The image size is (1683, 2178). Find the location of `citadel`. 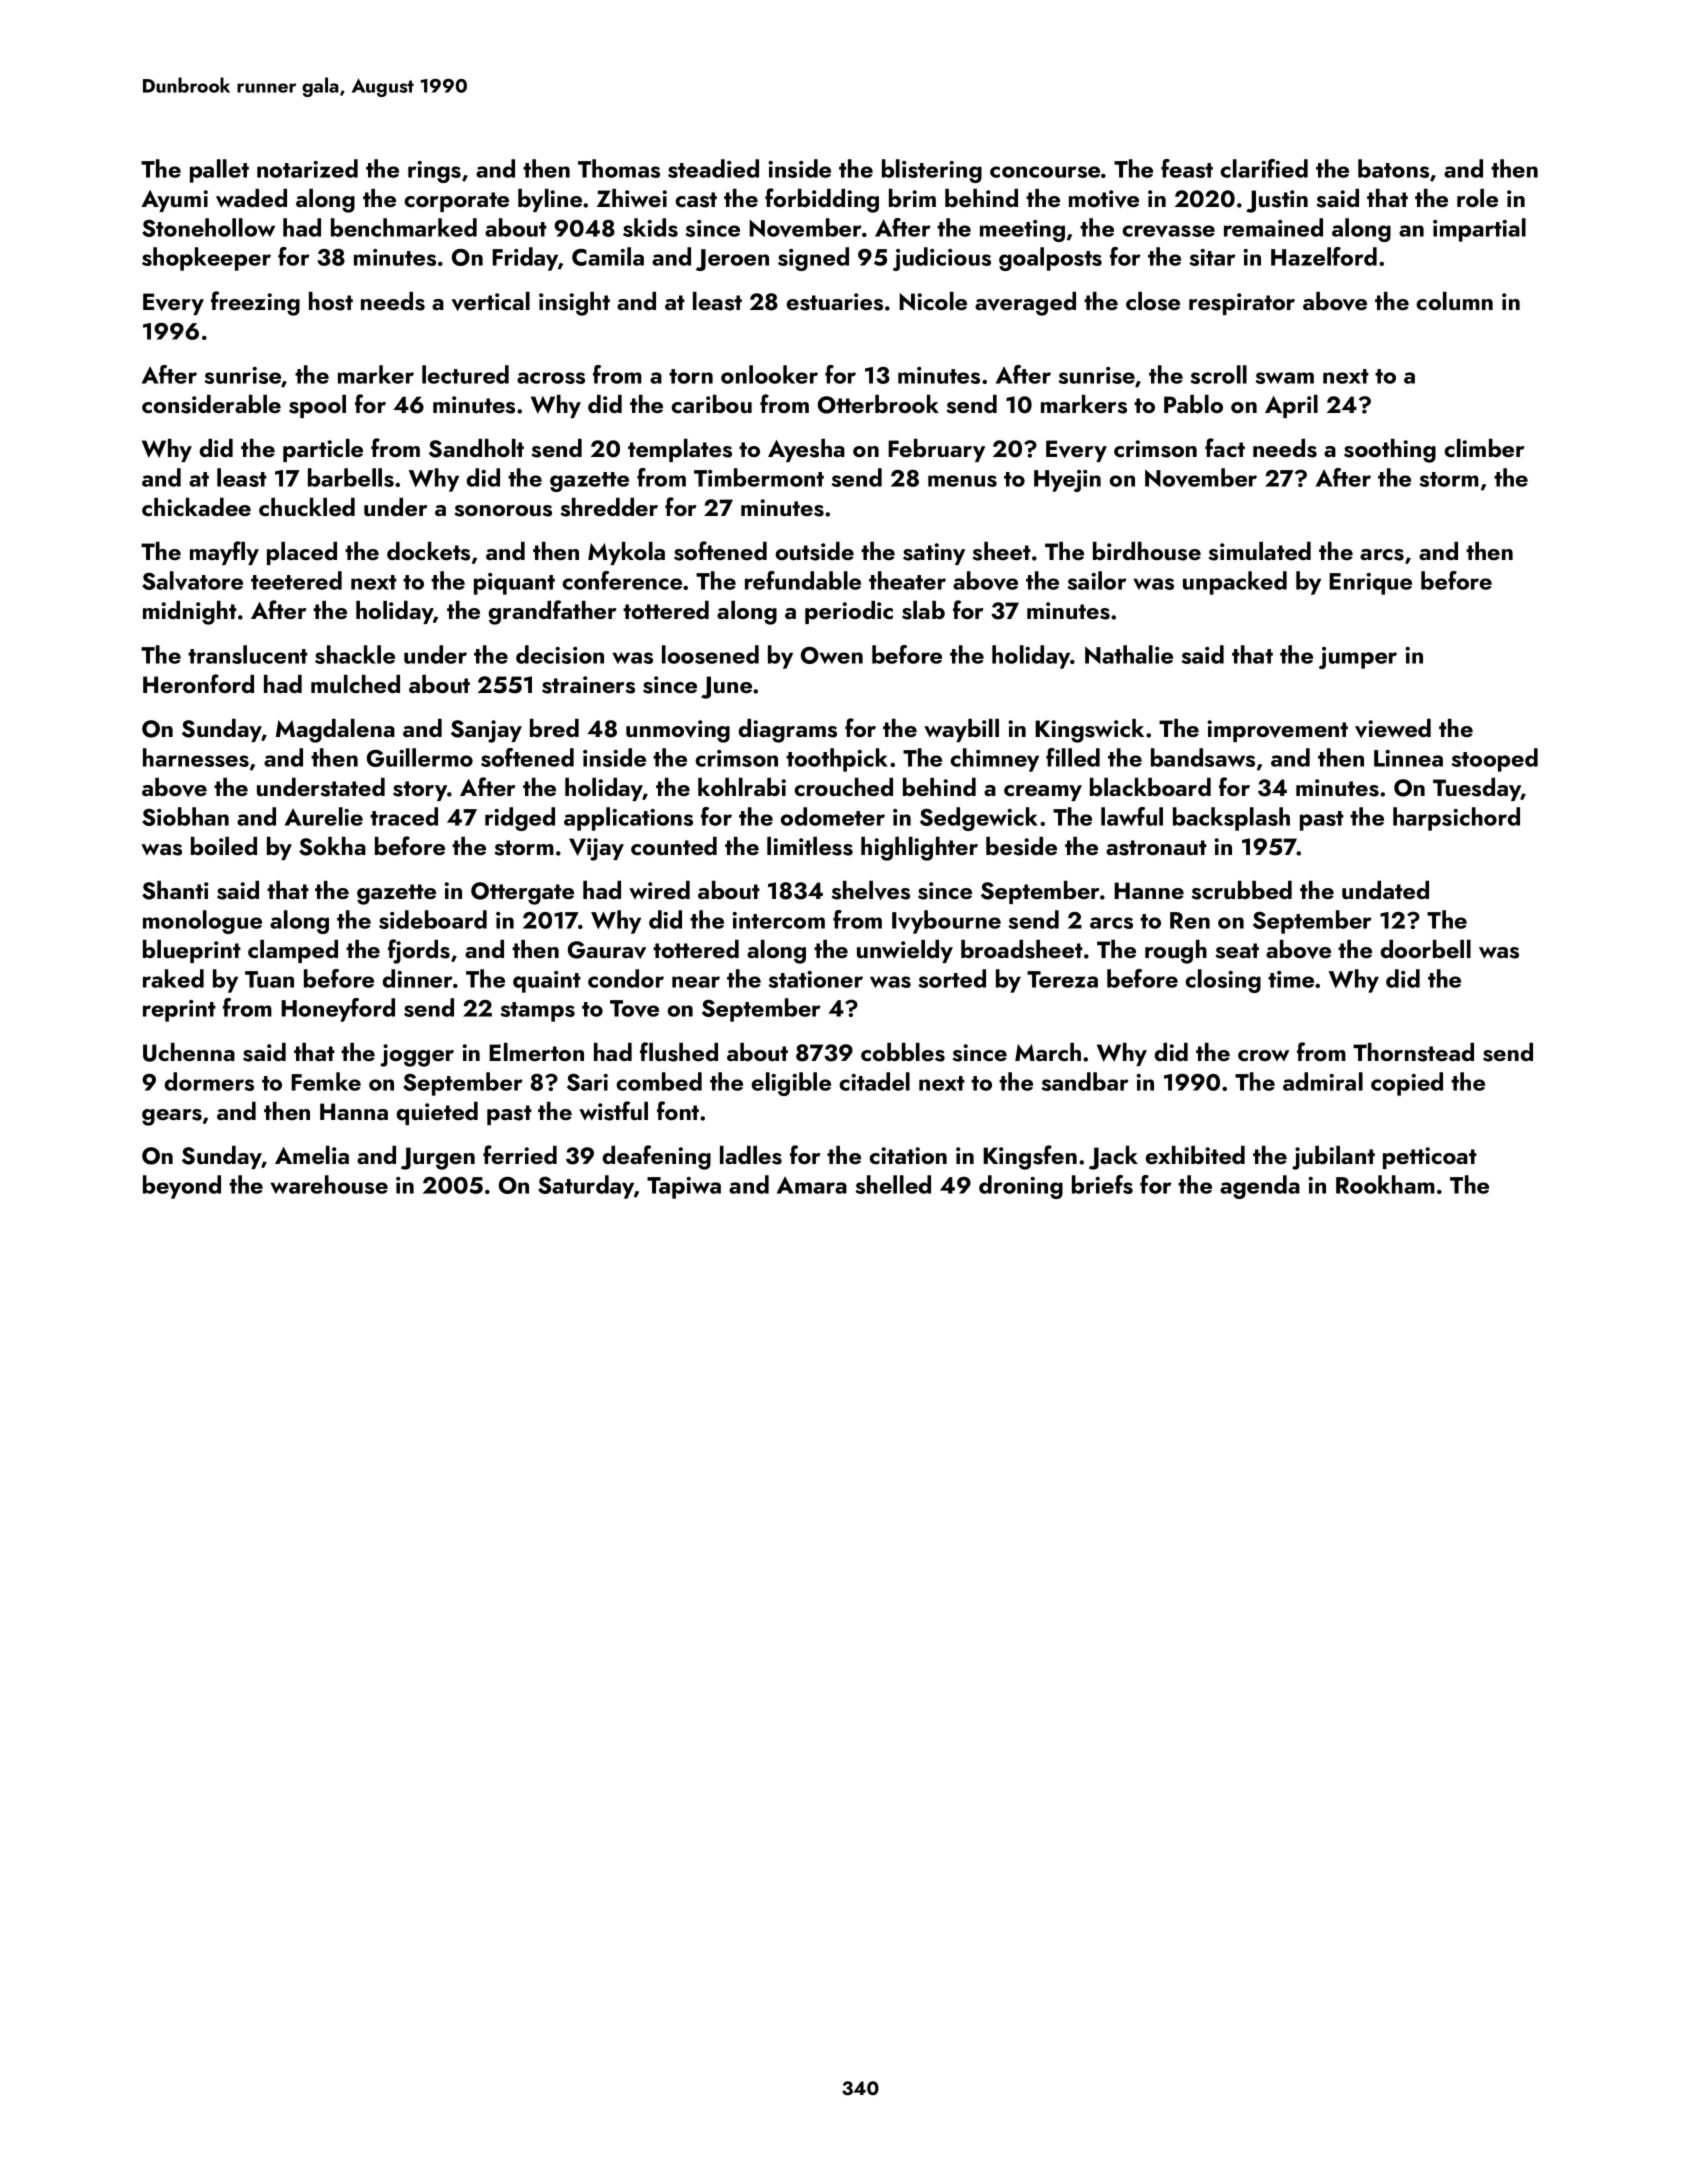

citadel is located at coordinates (874, 1081).
